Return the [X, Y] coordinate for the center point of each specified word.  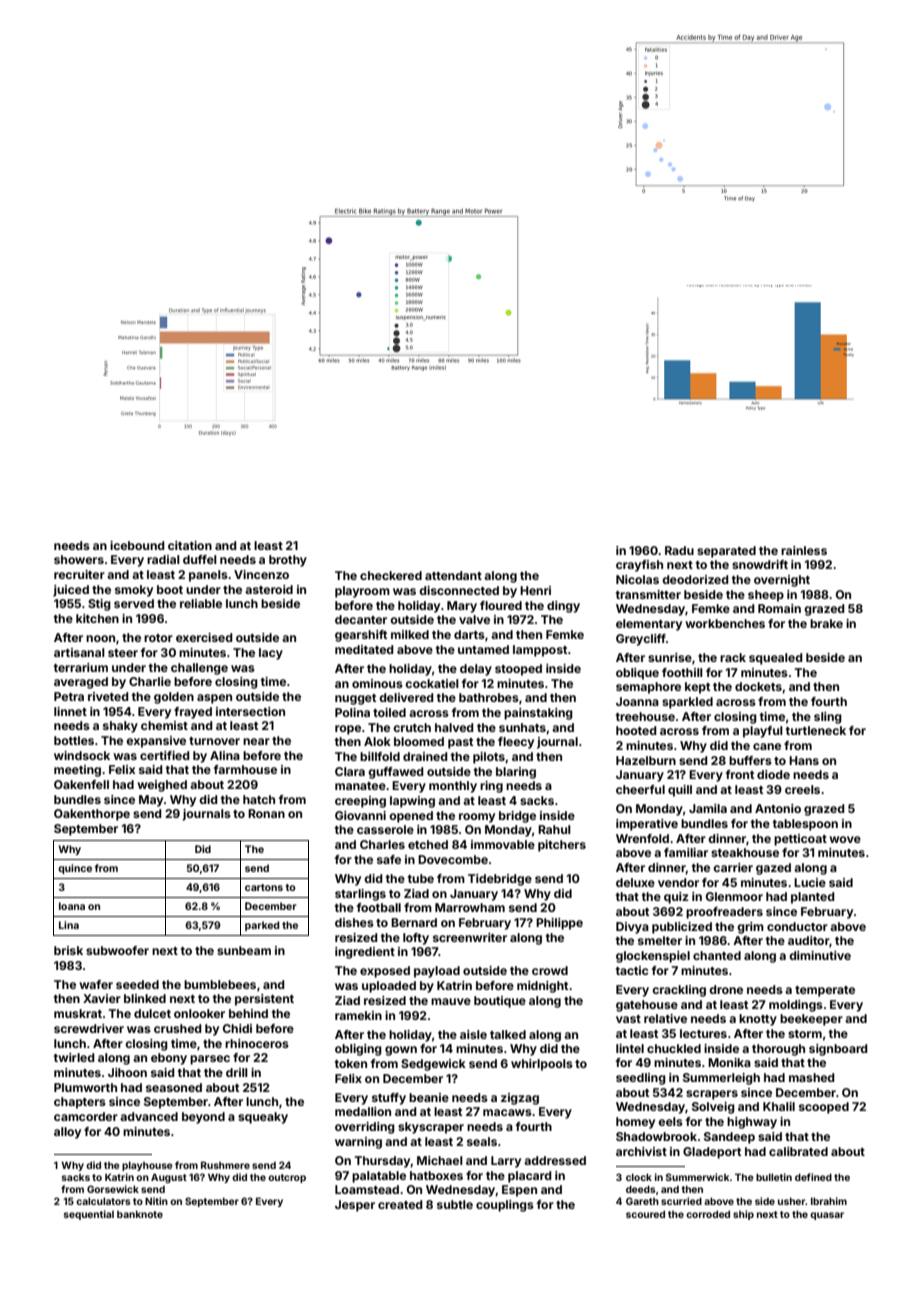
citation [190, 545]
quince [75, 869]
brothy [288, 561]
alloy [67, 1133]
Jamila [708, 808]
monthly [453, 787]
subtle [455, 1204]
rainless [804, 550]
